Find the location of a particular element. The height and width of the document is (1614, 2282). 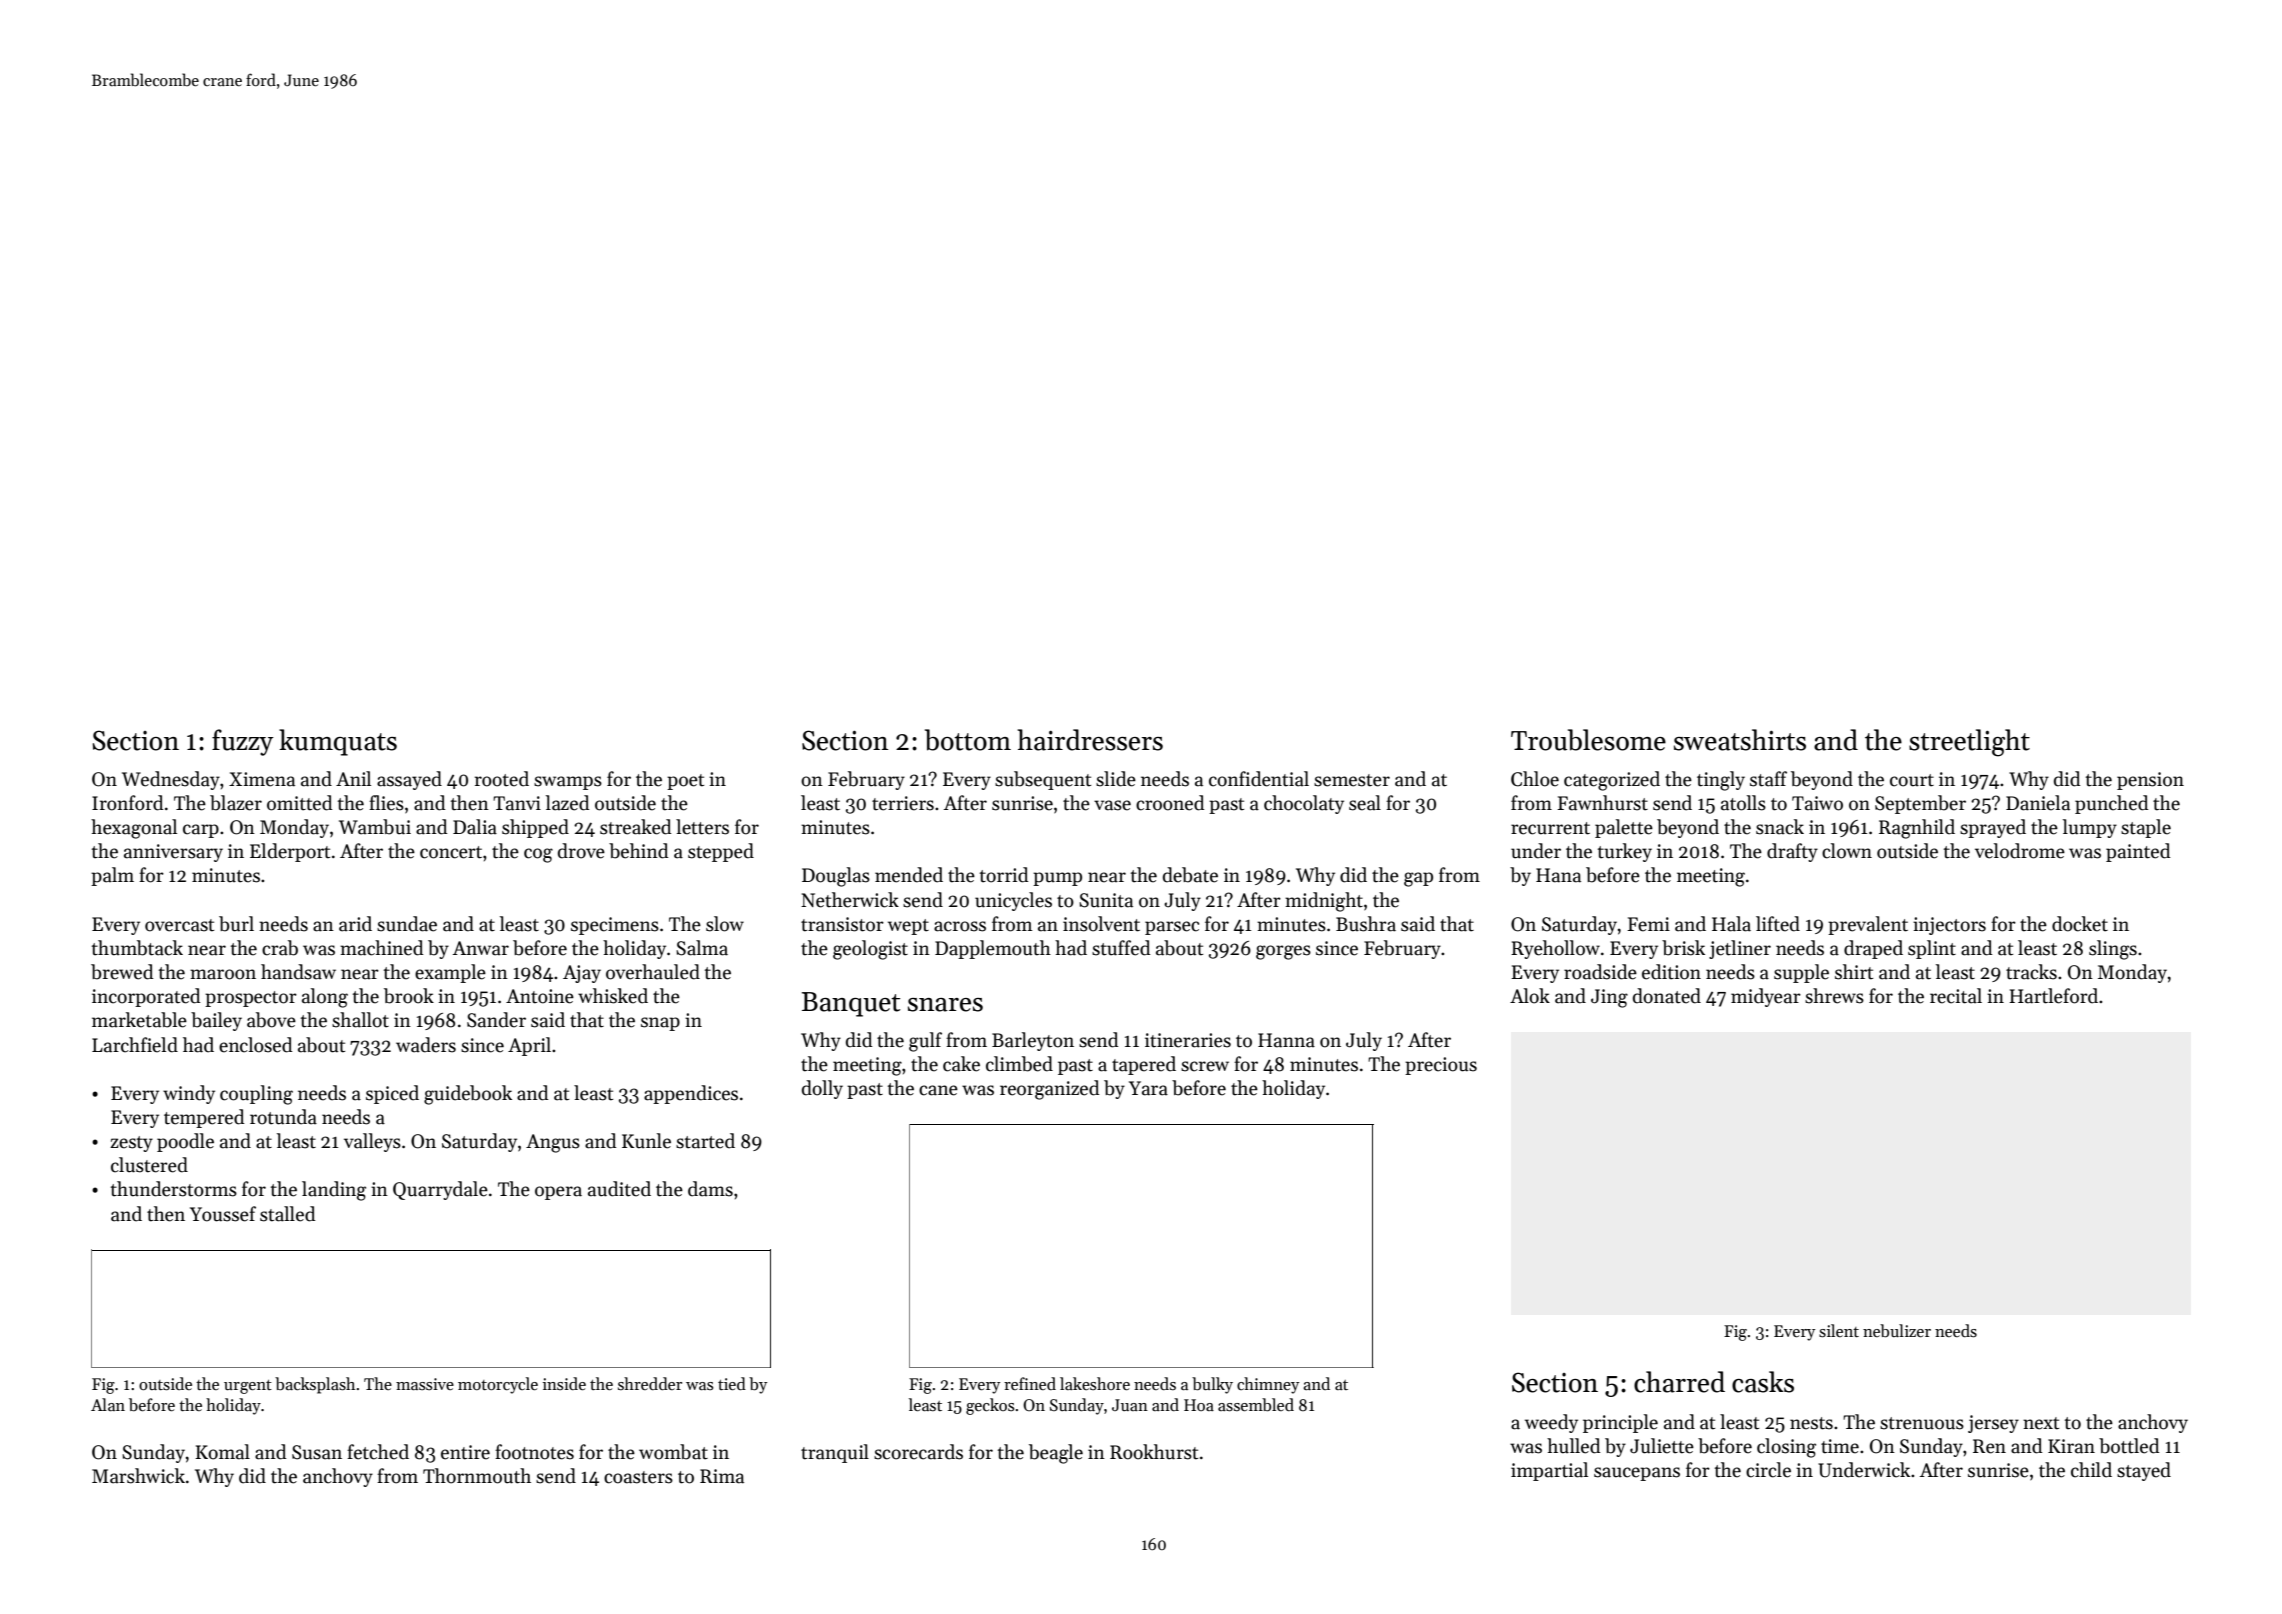

streetlight is located at coordinates (1969, 743).
